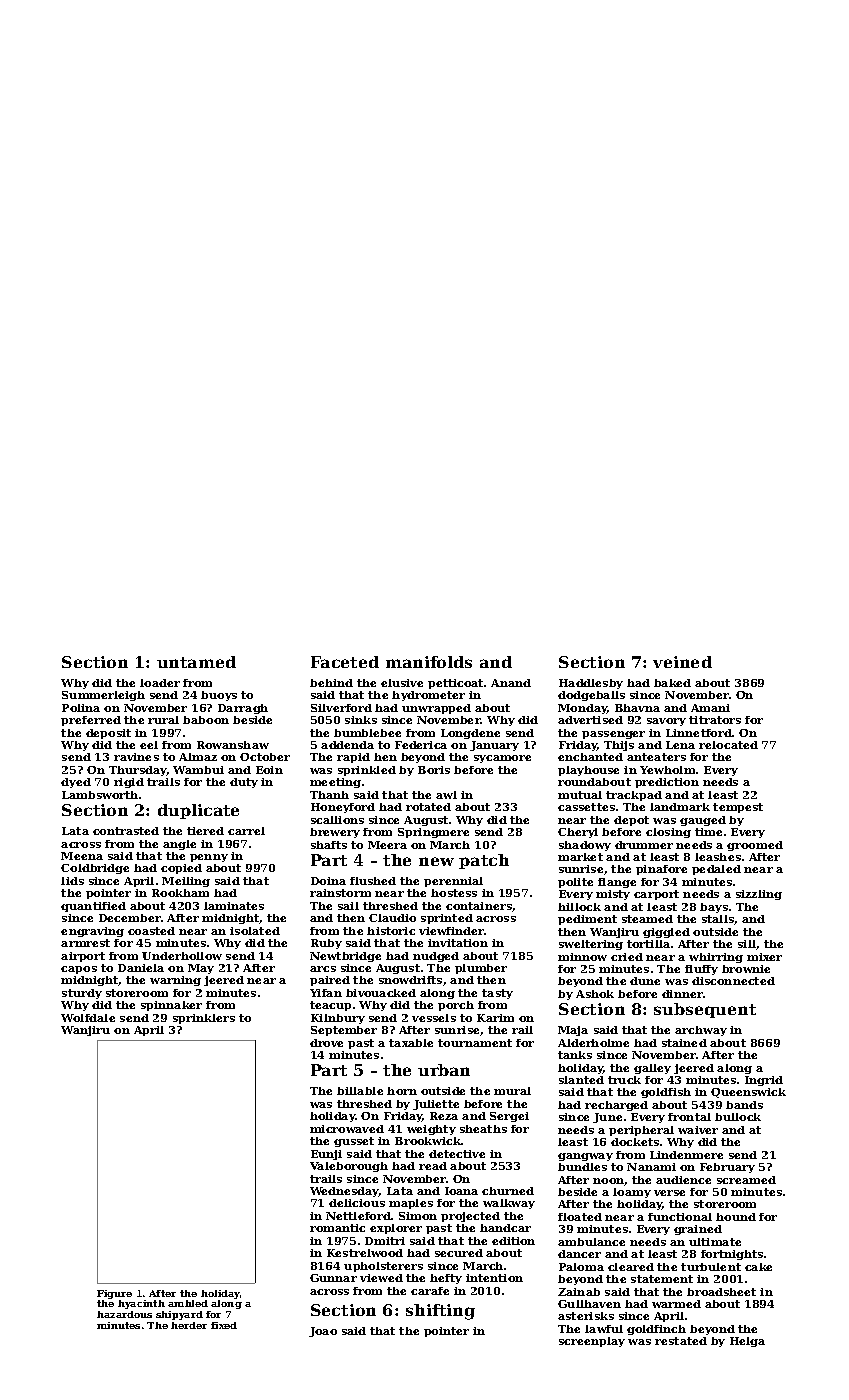  I want to click on December, so click(130, 918).
